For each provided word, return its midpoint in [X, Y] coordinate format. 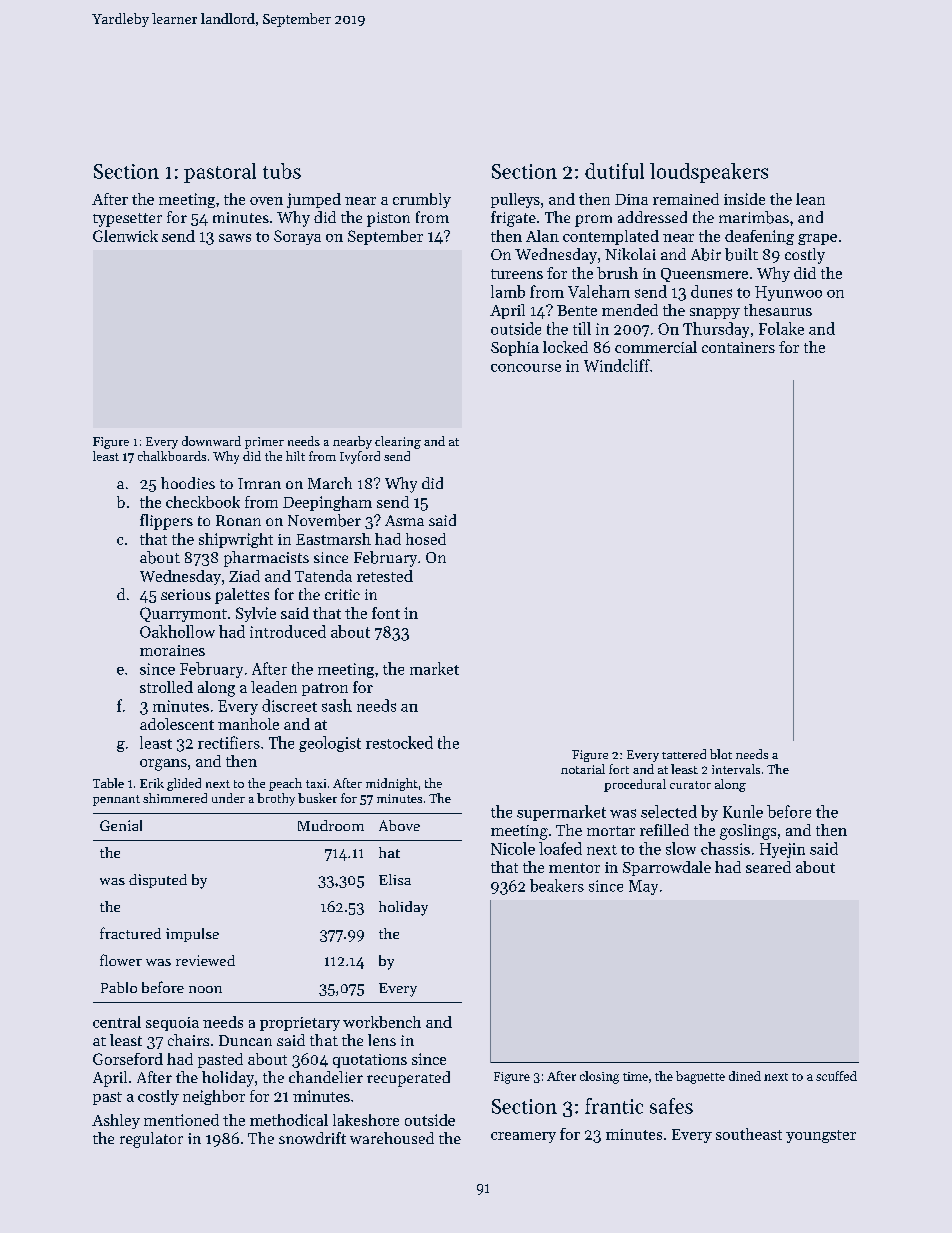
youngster [821, 1136]
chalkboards [172, 456]
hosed [426, 539]
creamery [523, 1137]
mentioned [181, 1120]
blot [721, 754]
